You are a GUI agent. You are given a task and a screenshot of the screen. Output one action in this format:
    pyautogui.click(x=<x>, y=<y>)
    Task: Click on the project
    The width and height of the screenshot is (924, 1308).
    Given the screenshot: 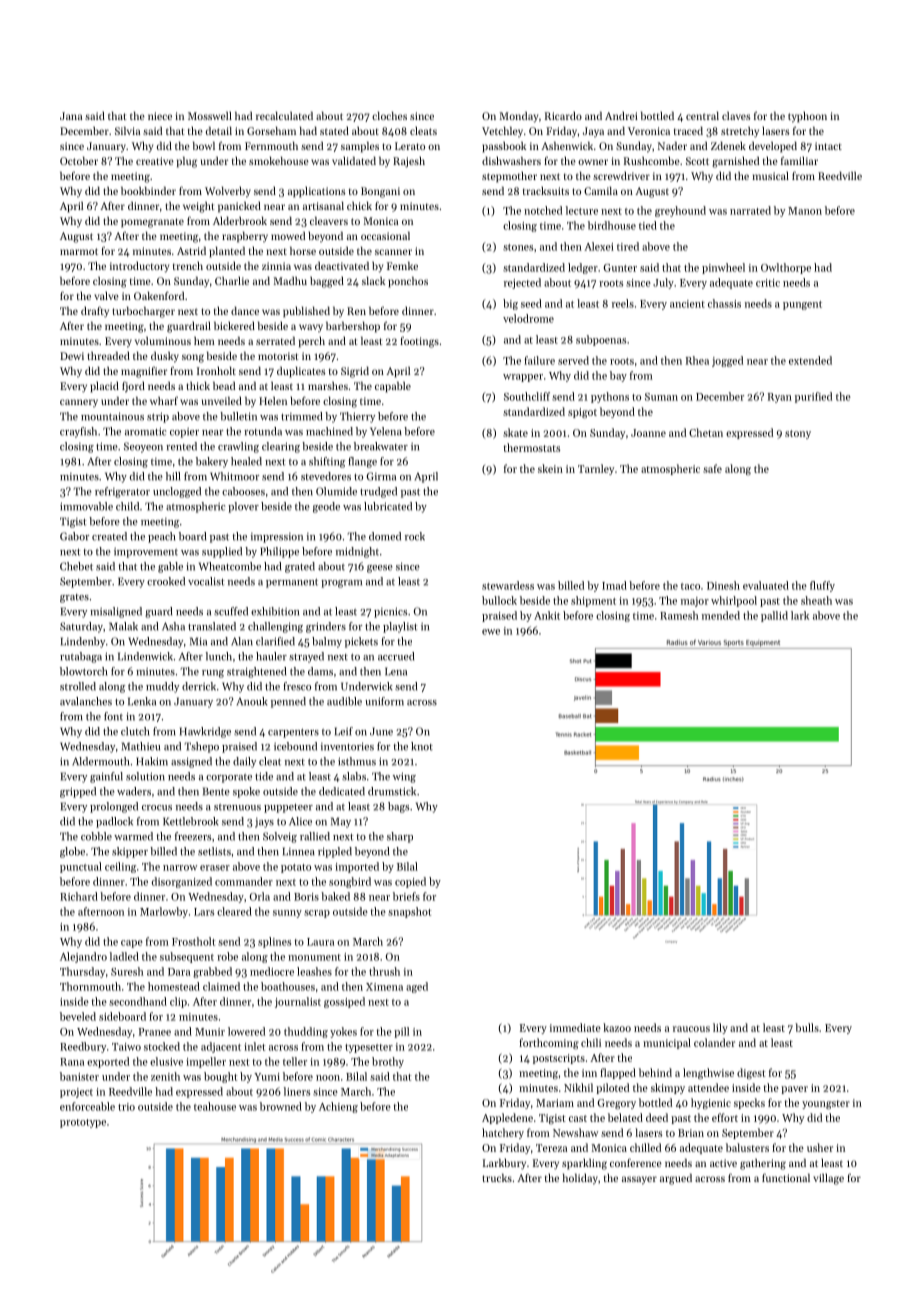 What is the action you would take?
    pyautogui.click(x=76, y=1093)
